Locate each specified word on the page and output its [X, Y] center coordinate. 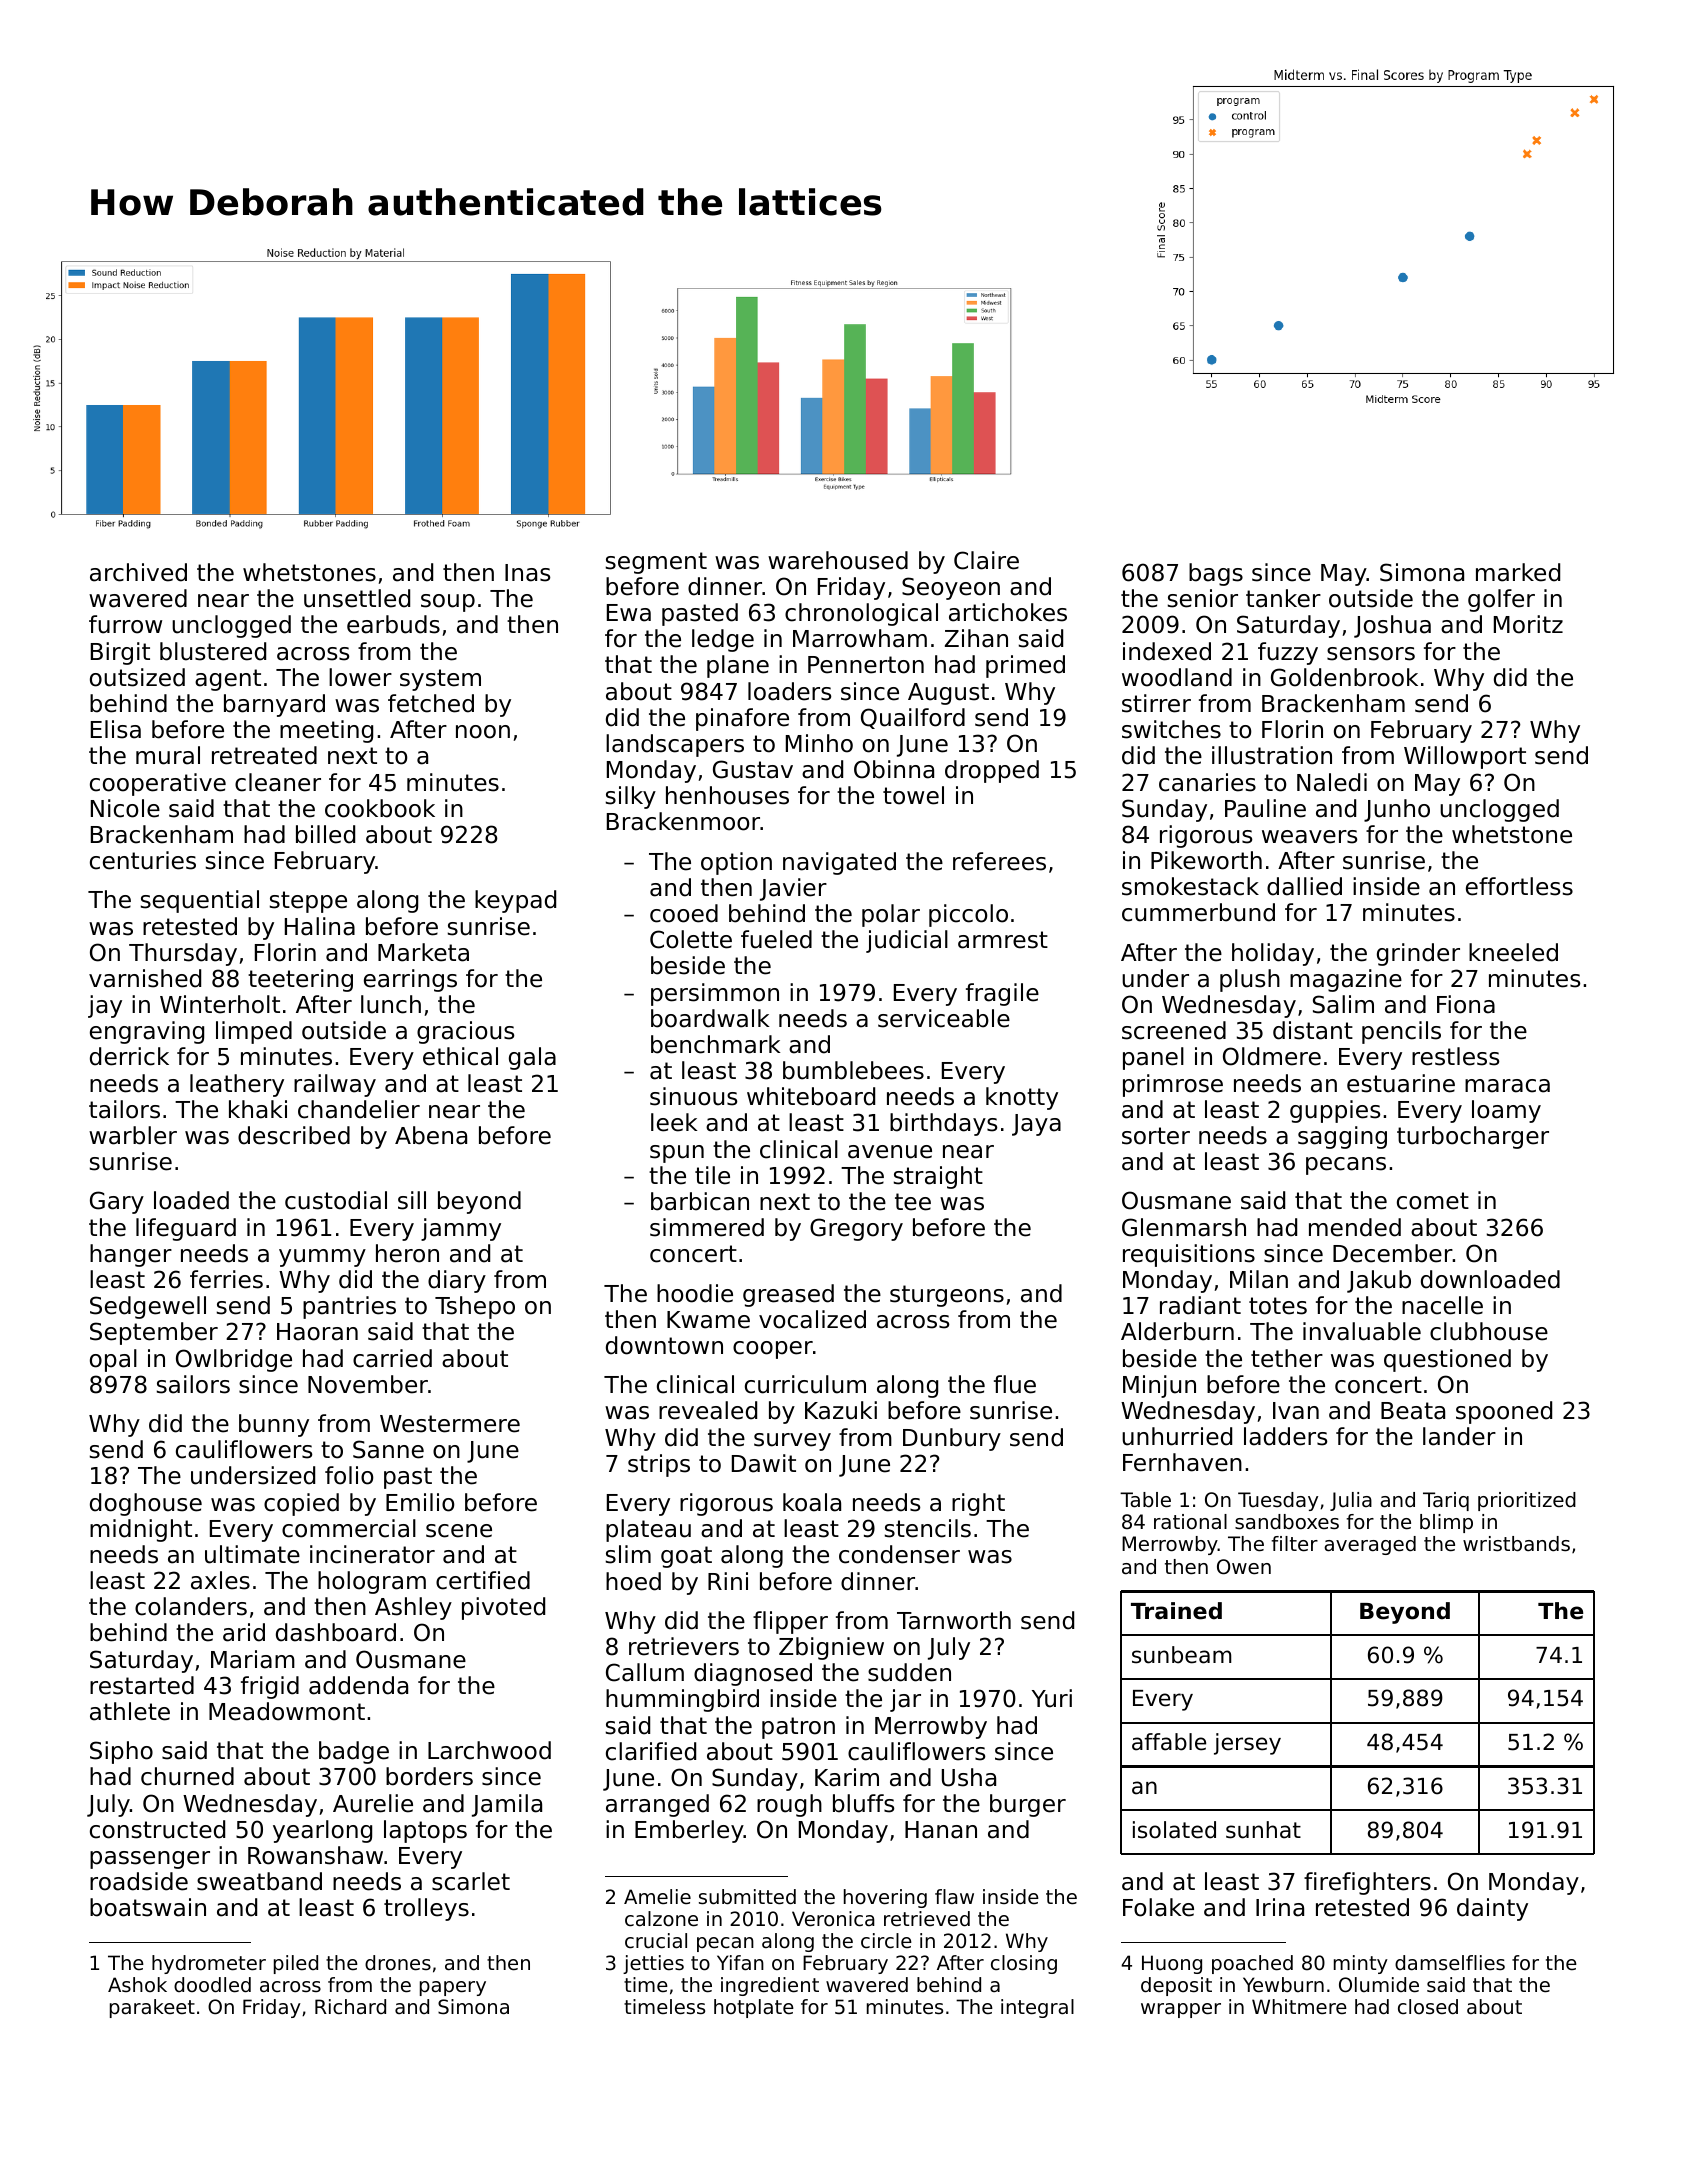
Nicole [125, 808]
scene [459, 1531]
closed [1428, 2007]
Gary [117, 1202]
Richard [350, 2007]
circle [886, 1941]
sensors [1371, 654]
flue [1015, 1384]
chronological [861, 614]
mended [1355, 1227]
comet [1433, 1201]
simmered [707, 1227]
